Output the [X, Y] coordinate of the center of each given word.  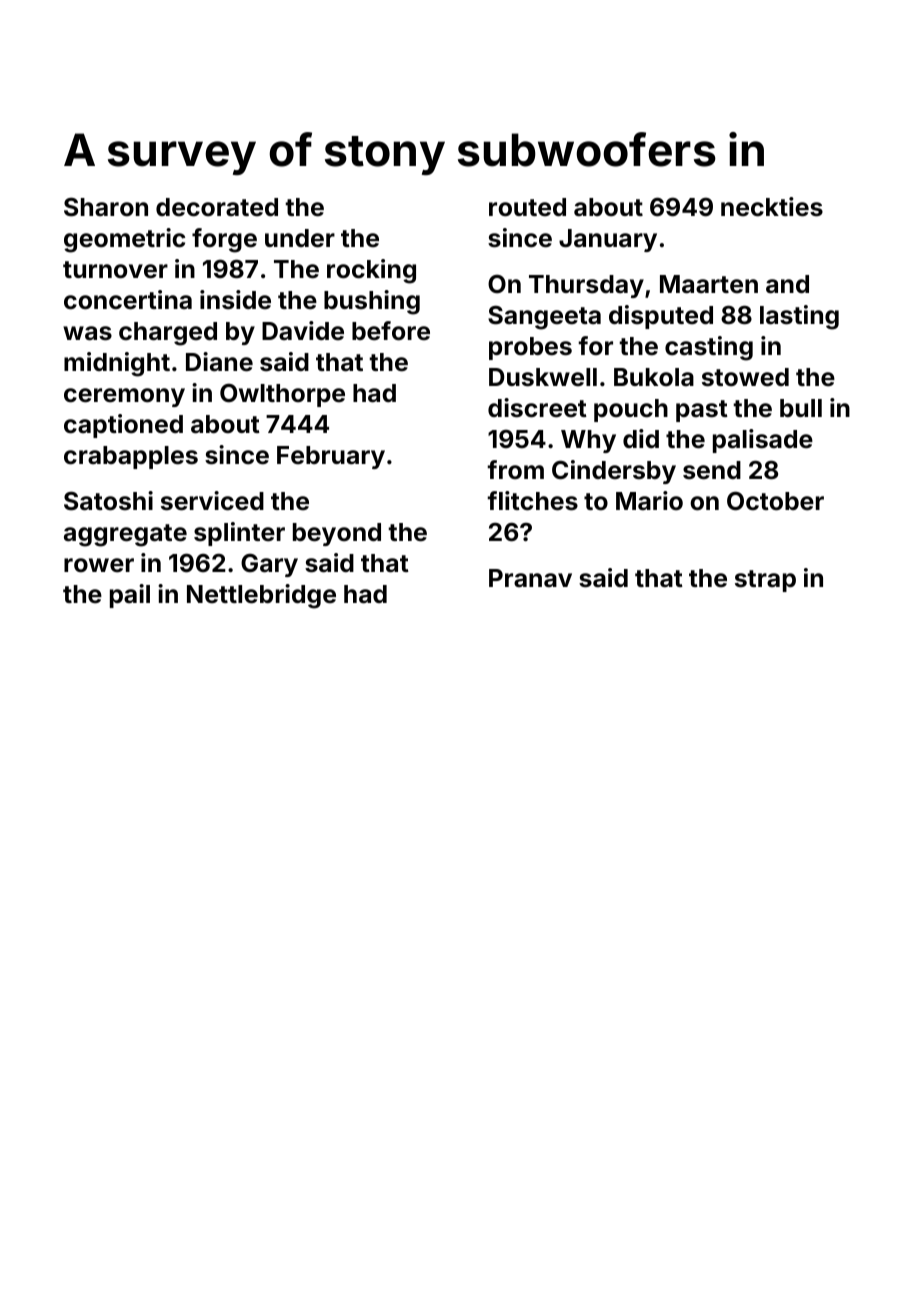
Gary [269, 565]
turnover [115, 270]
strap [765, 581]
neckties [772, 207]
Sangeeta [544, 317]
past [702, 411]
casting [709, 348]
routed [527, 207]
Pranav [530, 578]
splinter [239, 534]
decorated [217, 207]
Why [588, 441]
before [391, 331]
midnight [117, 364]
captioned [123, 426]
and [787, 284]
